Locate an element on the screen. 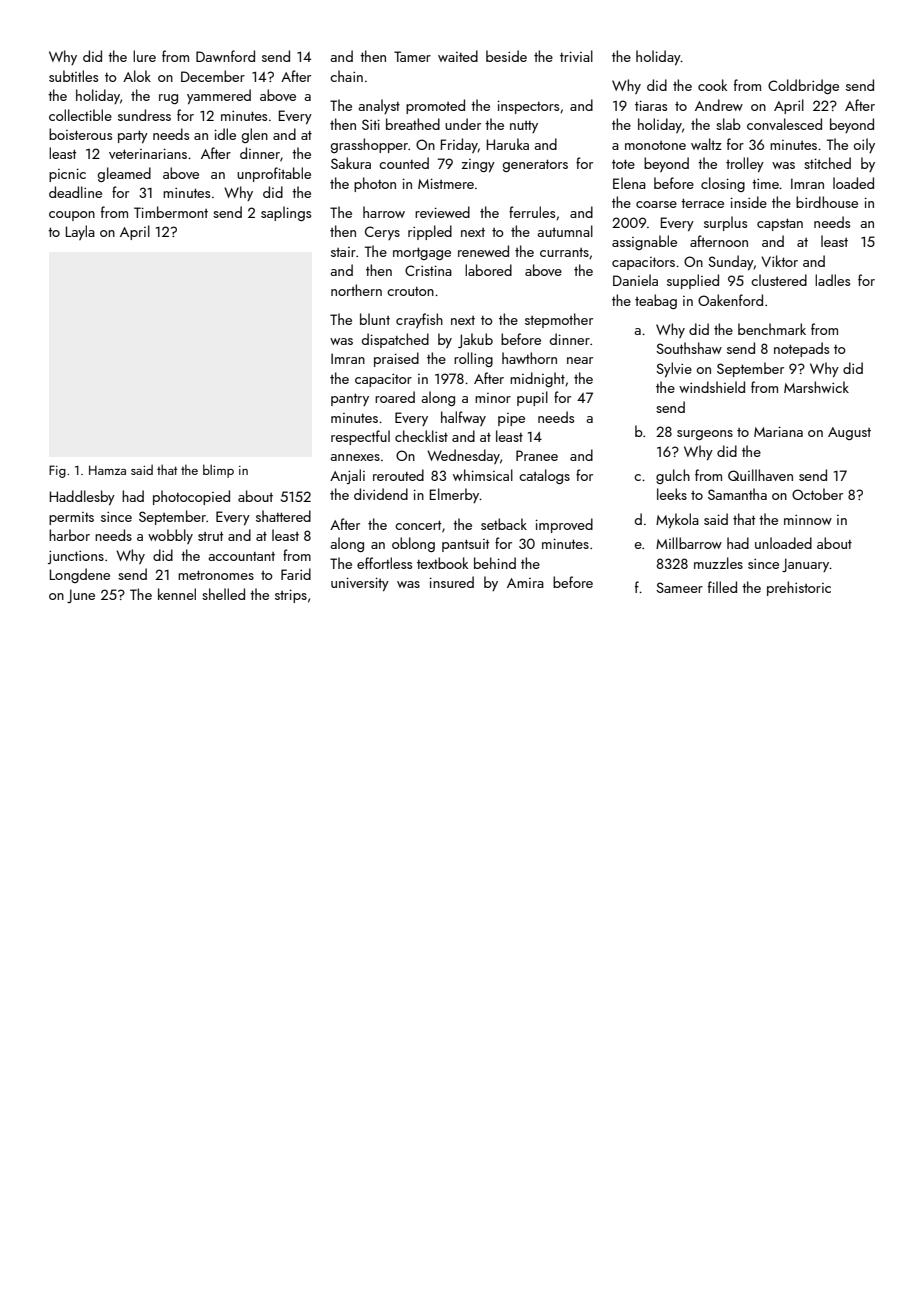  Amira is located at coordinates (525, 583).
